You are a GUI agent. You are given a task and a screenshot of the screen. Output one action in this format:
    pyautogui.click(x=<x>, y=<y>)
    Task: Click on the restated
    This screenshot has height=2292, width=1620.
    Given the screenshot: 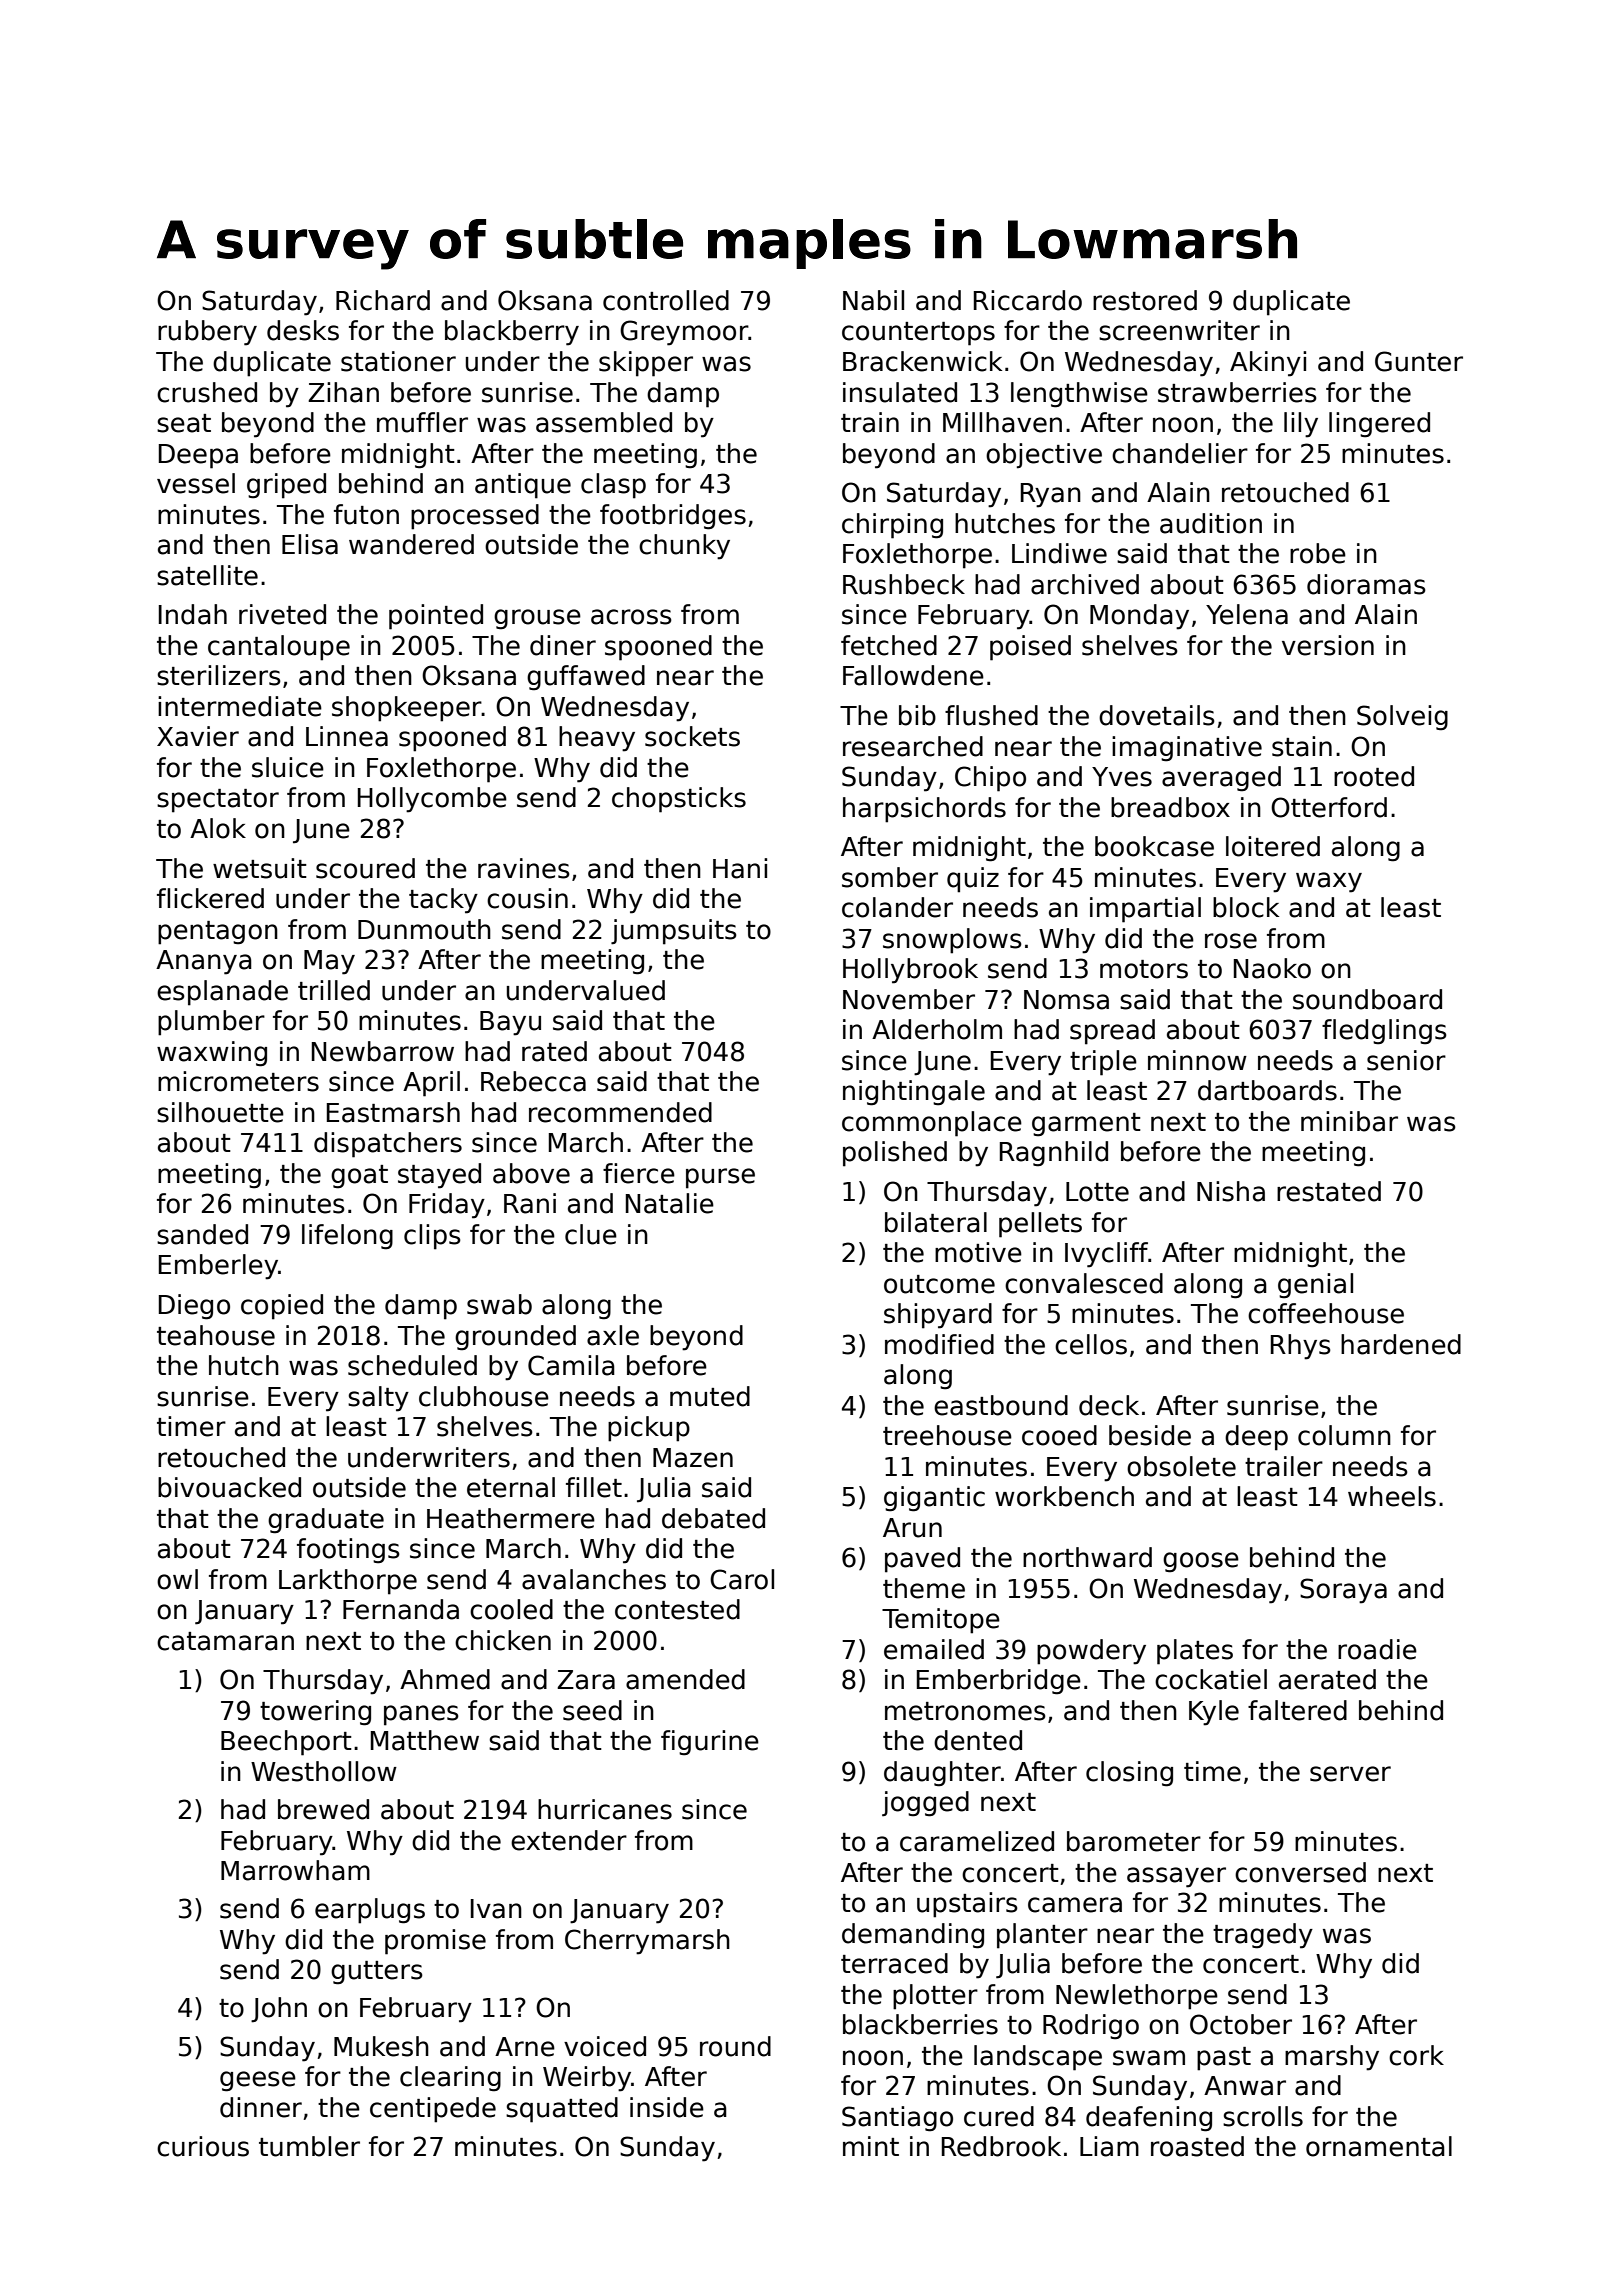 What is the action you would take?
    pyautogui.click(x=1329, y=1191)
